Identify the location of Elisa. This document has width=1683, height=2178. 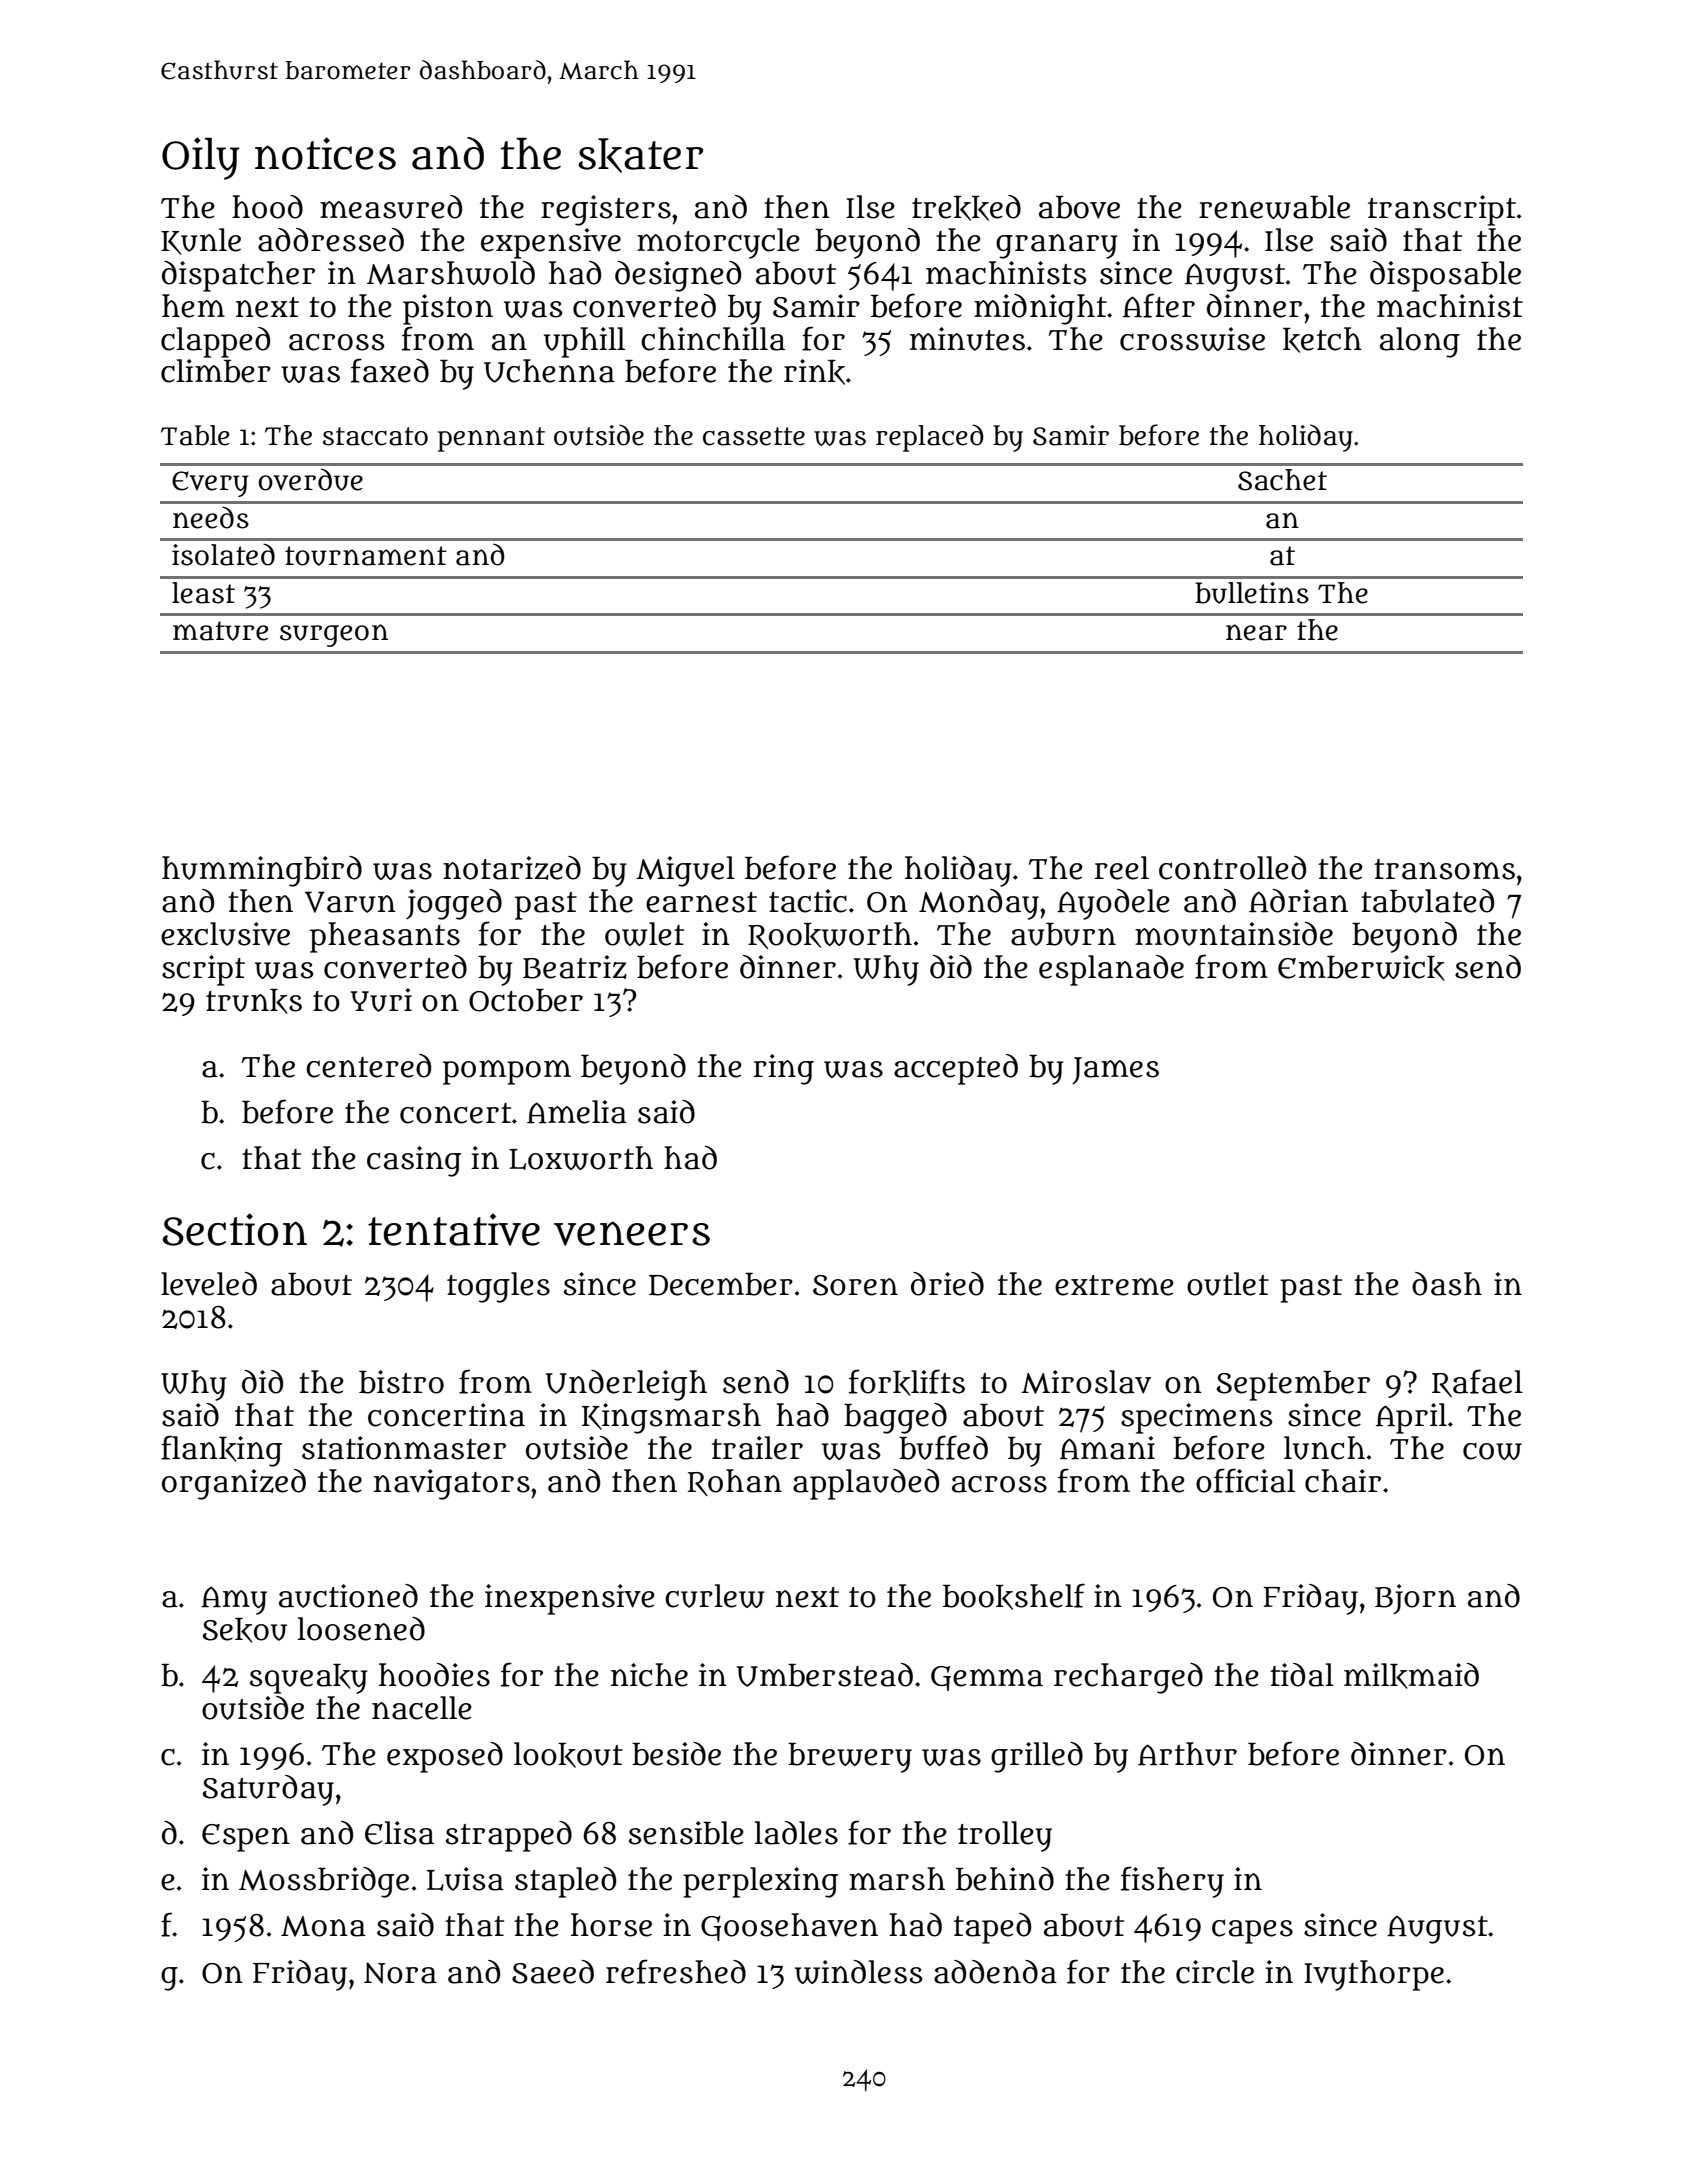
(399, 1833).
